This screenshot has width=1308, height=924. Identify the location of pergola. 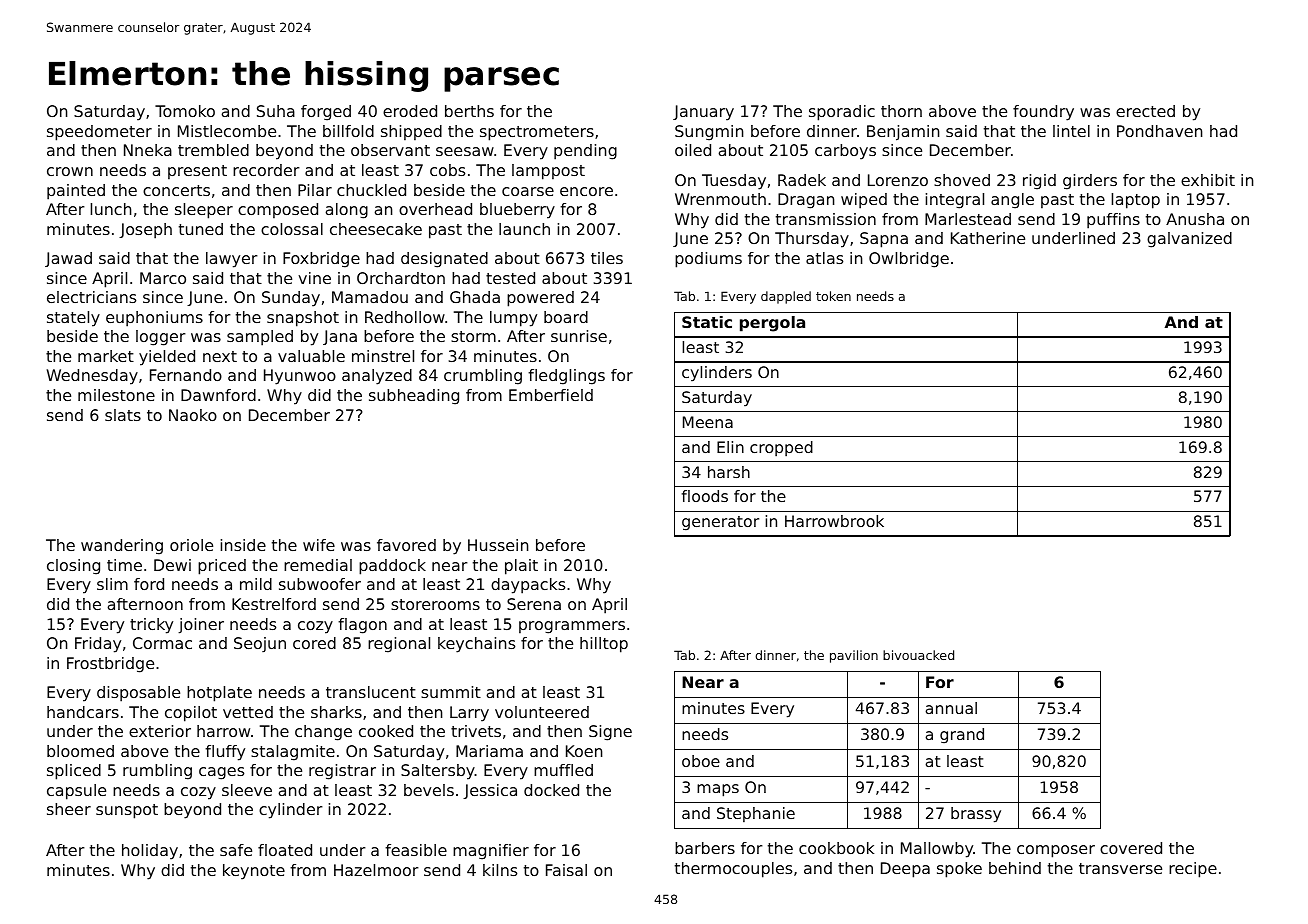
(772, 324).
